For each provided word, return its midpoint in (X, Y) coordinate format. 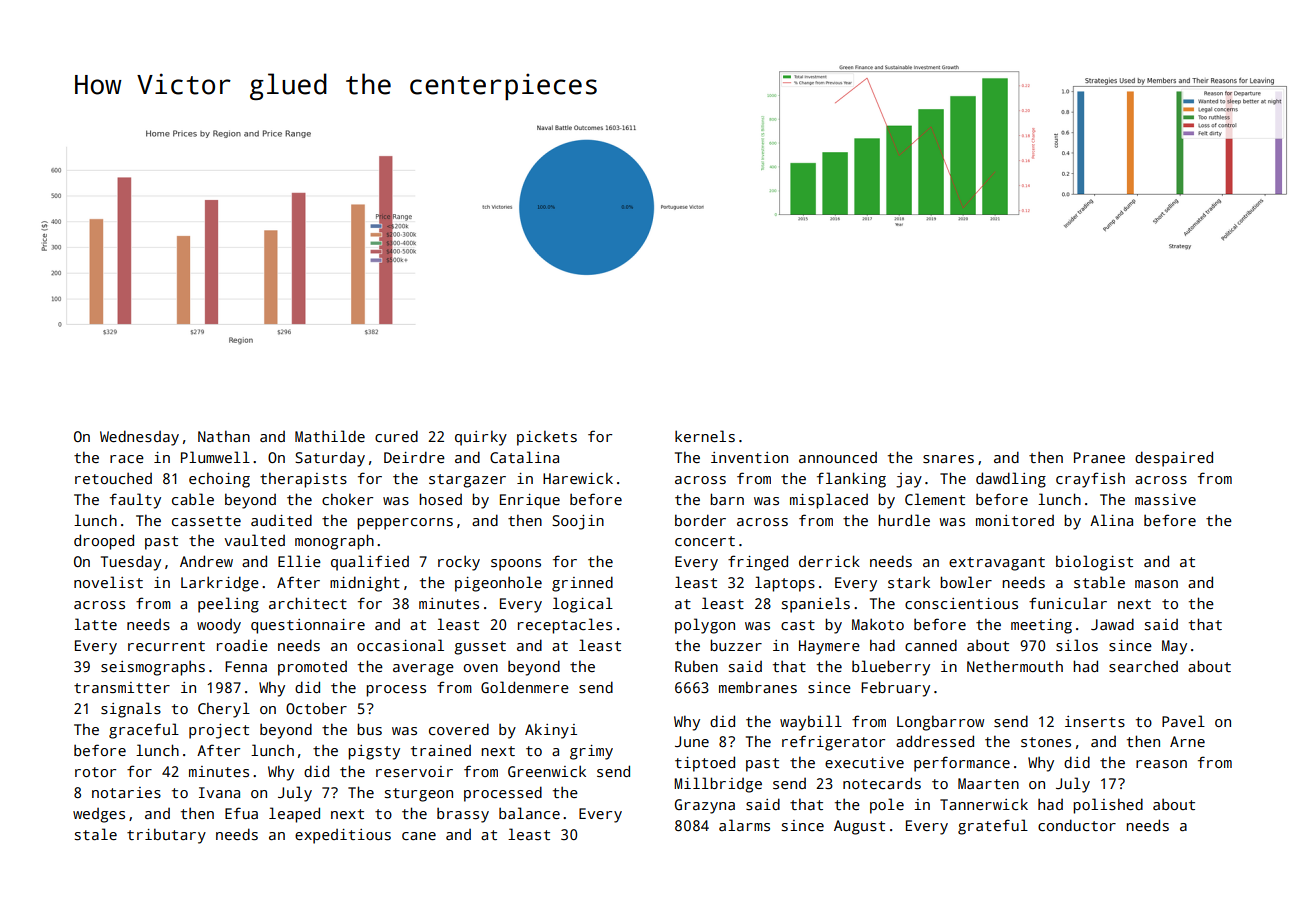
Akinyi (551, 731)
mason (1156, 584)
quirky (481, 438)
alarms (744, 825)
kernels (705, 436)
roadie (242, 645)
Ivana (219, 792)
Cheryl (224, 710)
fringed (758, 563)
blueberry (891, 668)
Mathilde (330, 436)
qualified (370, 563)
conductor (1077, 825)
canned (931, 645)
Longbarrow (940, 723)
